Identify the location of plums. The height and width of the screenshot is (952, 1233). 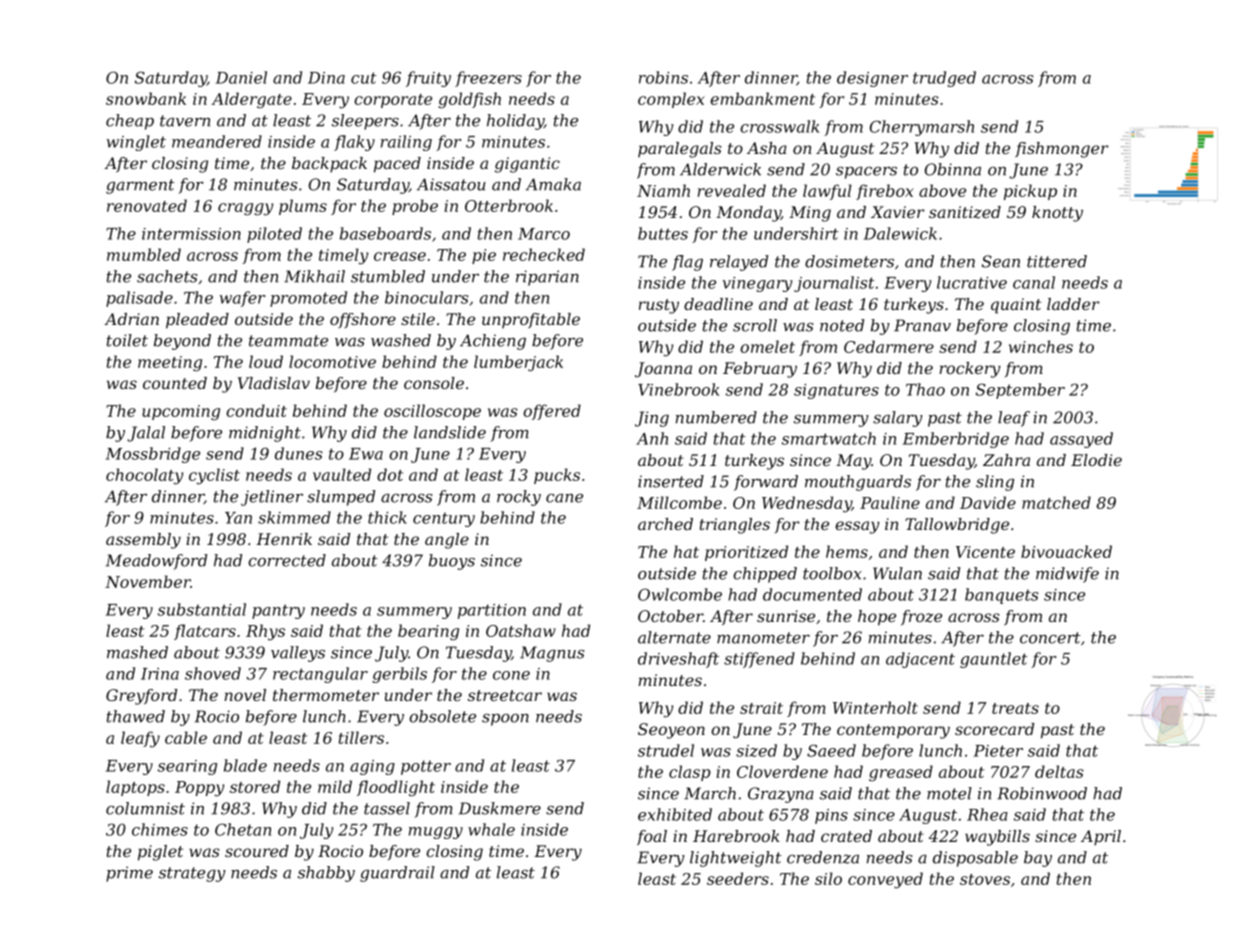
(303, 207).
